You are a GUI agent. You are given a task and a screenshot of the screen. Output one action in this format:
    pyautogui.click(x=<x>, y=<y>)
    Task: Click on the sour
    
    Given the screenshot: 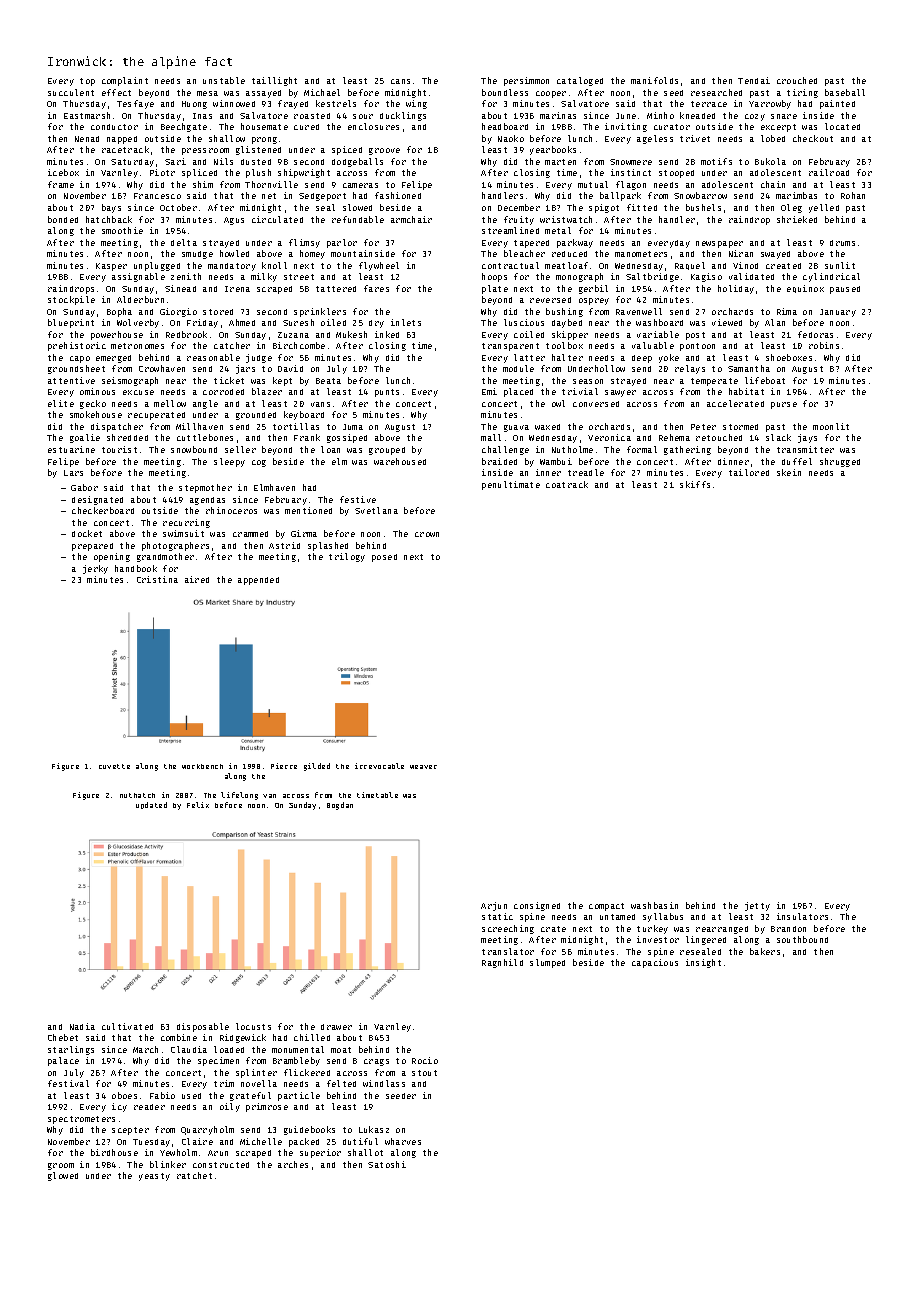 What is the action you would take?
    pyautogui.click(x=363, y=116)
